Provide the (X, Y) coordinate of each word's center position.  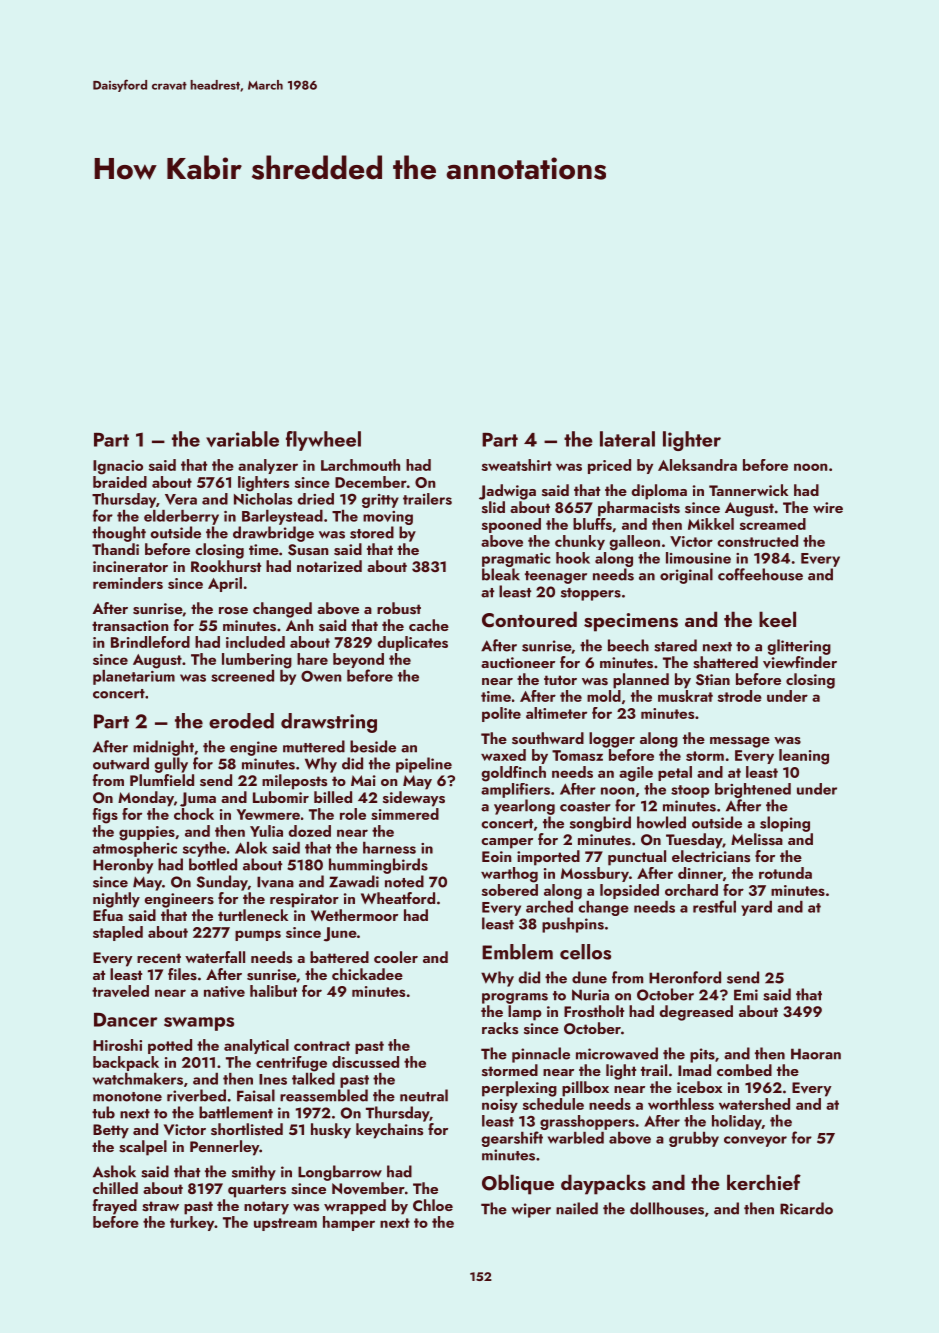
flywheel (323, 441)
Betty (111, 1131)
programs (515, 998)
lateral (627, 439)
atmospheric (135, 849)
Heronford (685, 977)
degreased (696, 1013)
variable (242, 439)
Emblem (517, 952)
